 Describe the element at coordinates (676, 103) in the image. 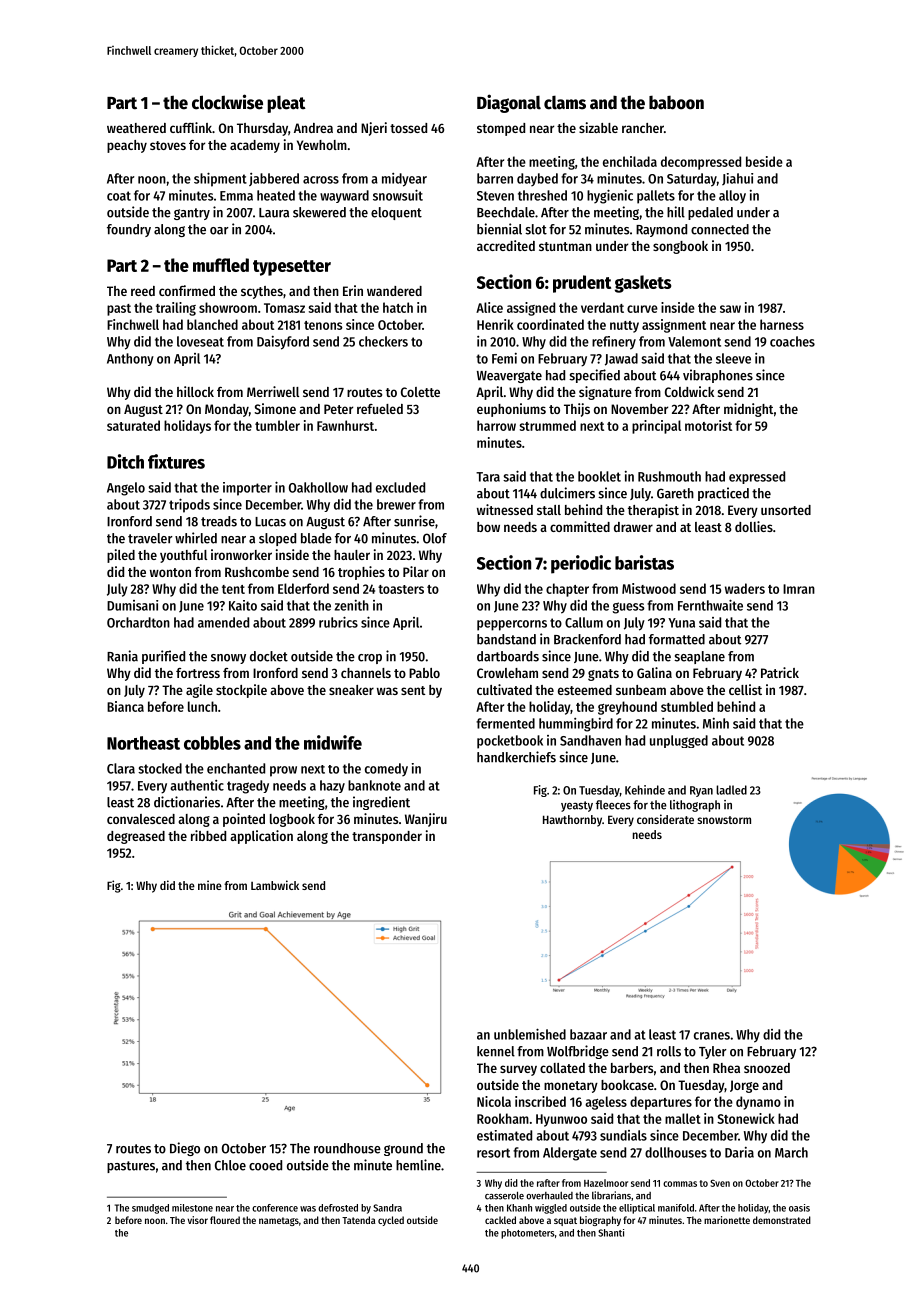

I see `baboon` at that location.
